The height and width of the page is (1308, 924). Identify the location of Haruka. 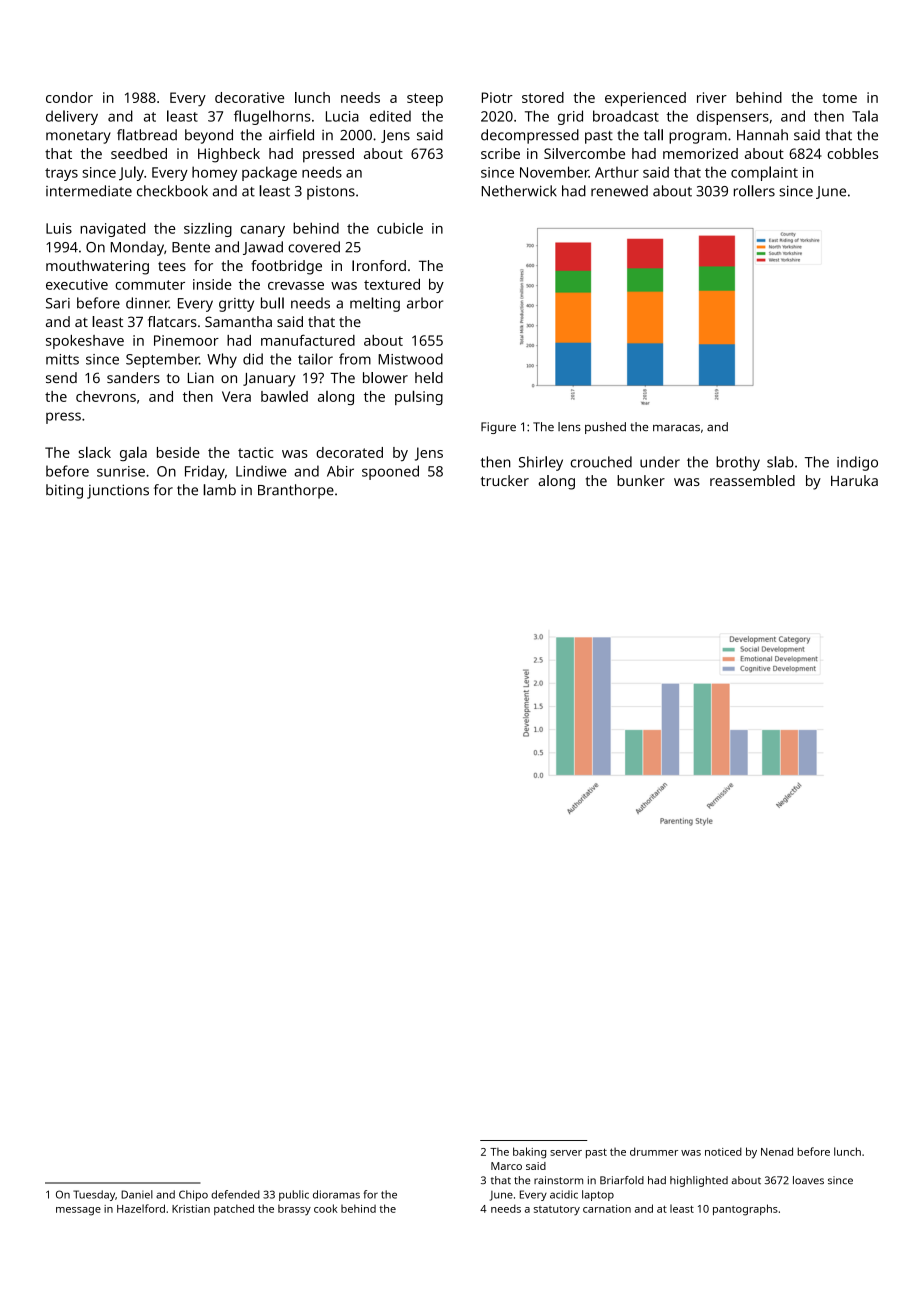
(854, 480).
